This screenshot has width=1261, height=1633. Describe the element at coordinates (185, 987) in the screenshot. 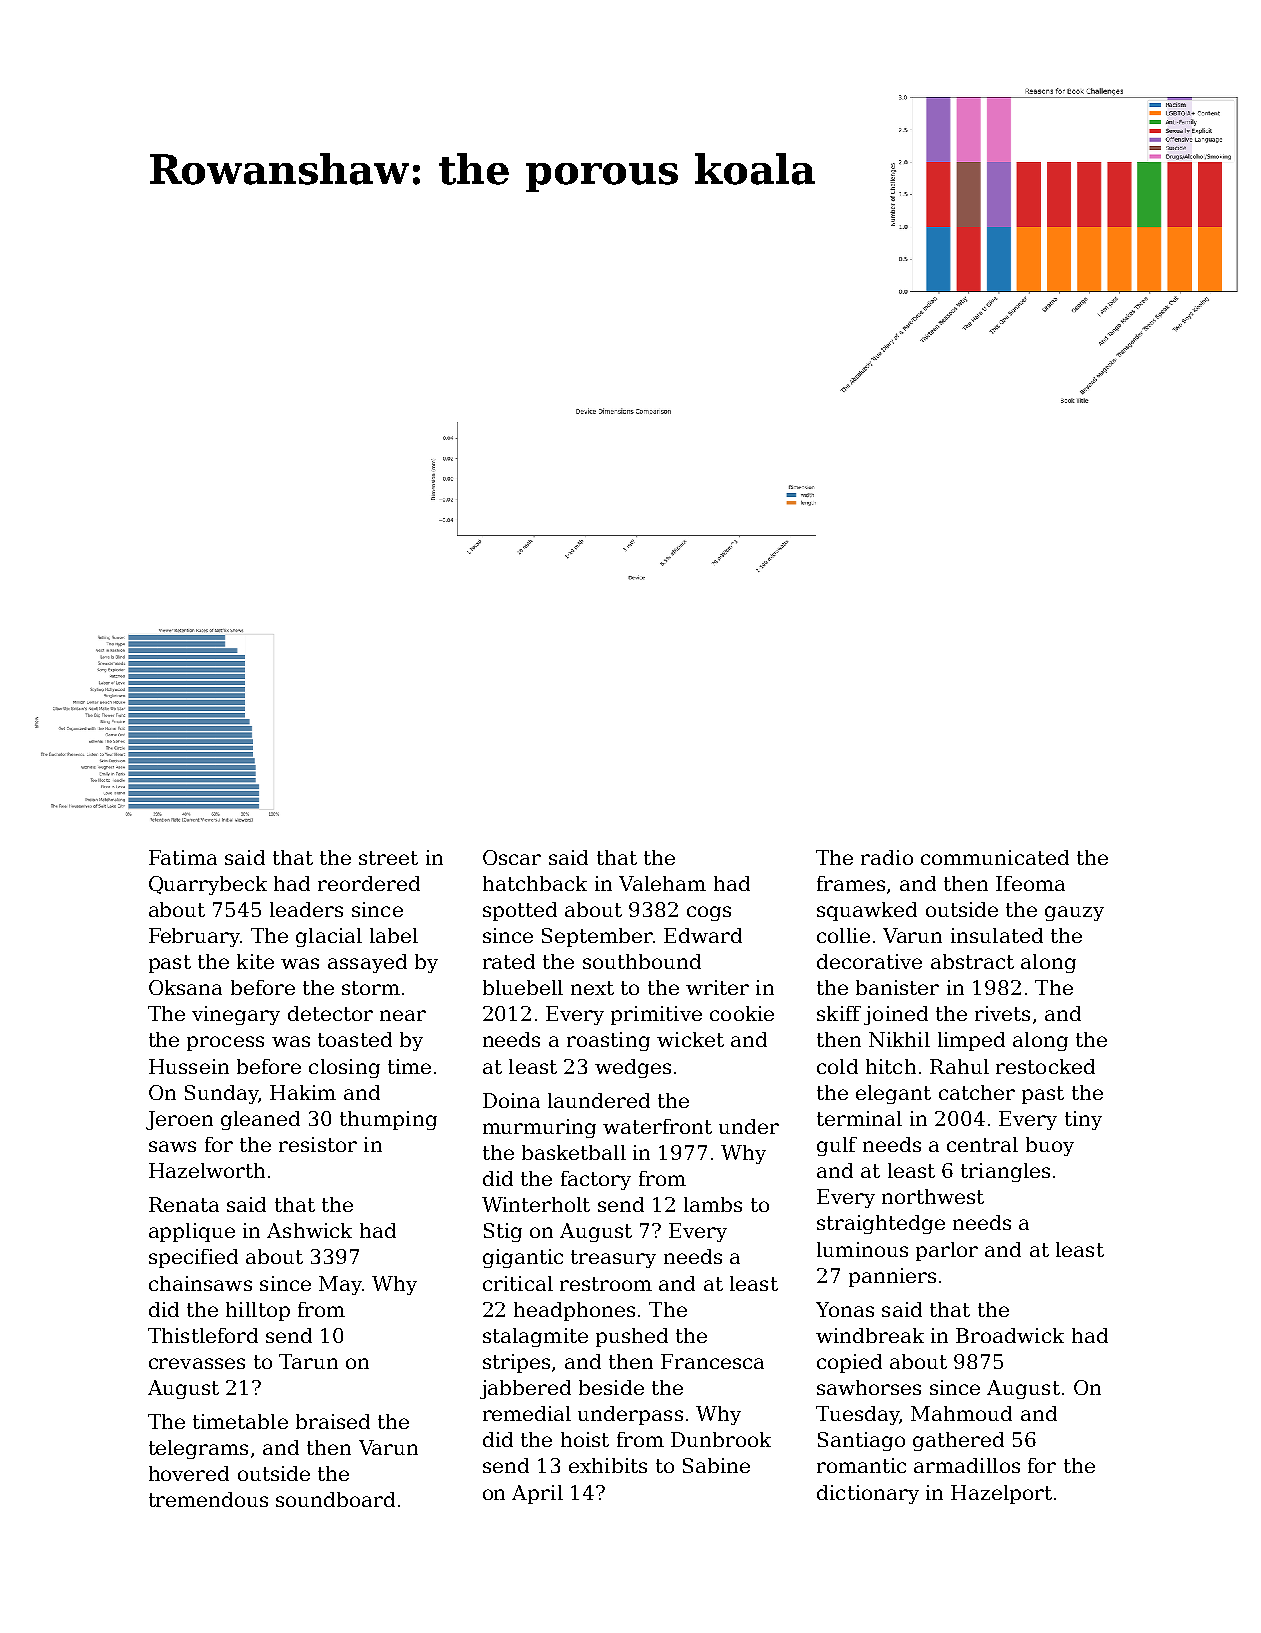

I see `Oksana` at that location.
